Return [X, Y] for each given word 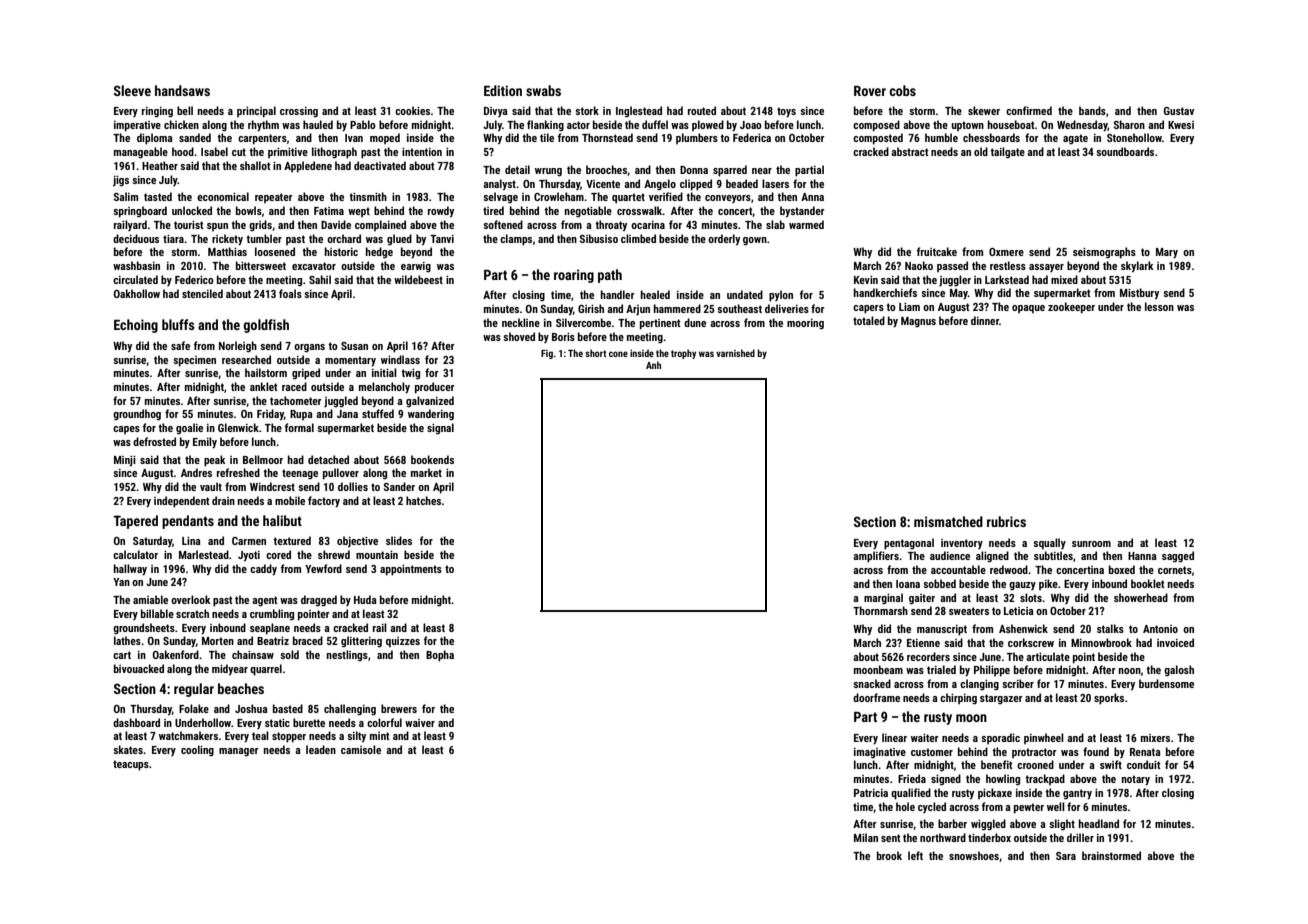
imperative [137, 126]
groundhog [137, 415]
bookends [432, 459]
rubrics [1006, 521]
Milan [866, 837]
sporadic [1000, 738]
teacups [131, 765]
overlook [190, 599]
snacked [872, 683]
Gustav [1179, 111]
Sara [1066, 856]
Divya [496, 112]
